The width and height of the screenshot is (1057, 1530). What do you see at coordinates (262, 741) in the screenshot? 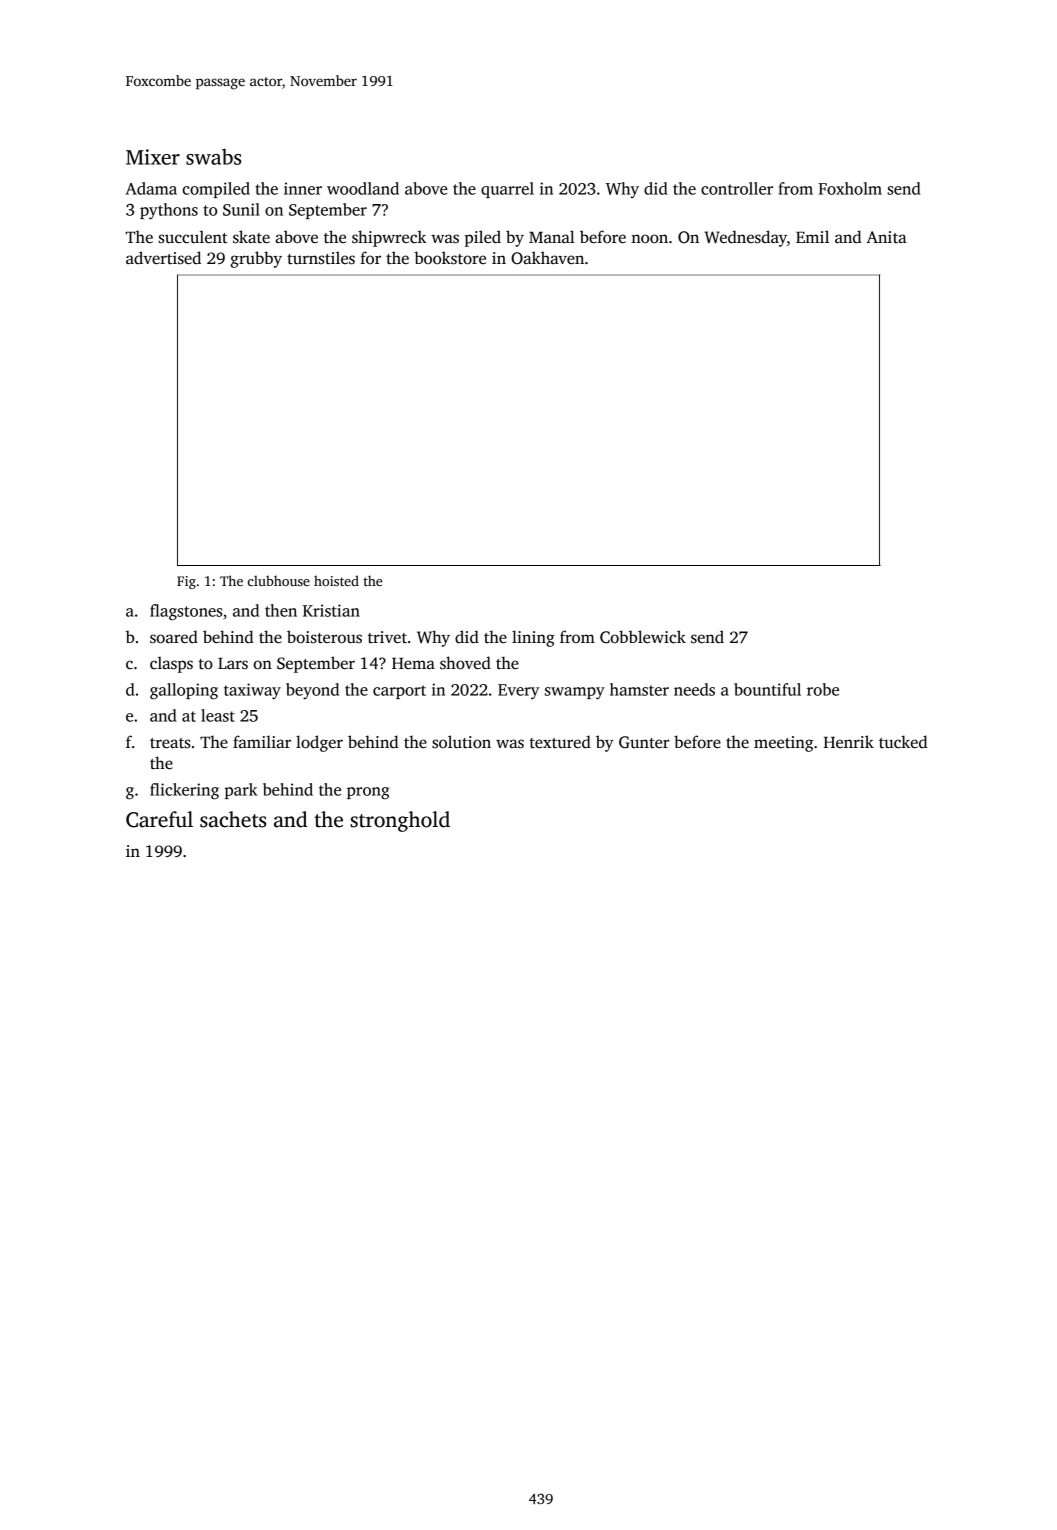
I see `familiar` at bounding box center [262, 741].
